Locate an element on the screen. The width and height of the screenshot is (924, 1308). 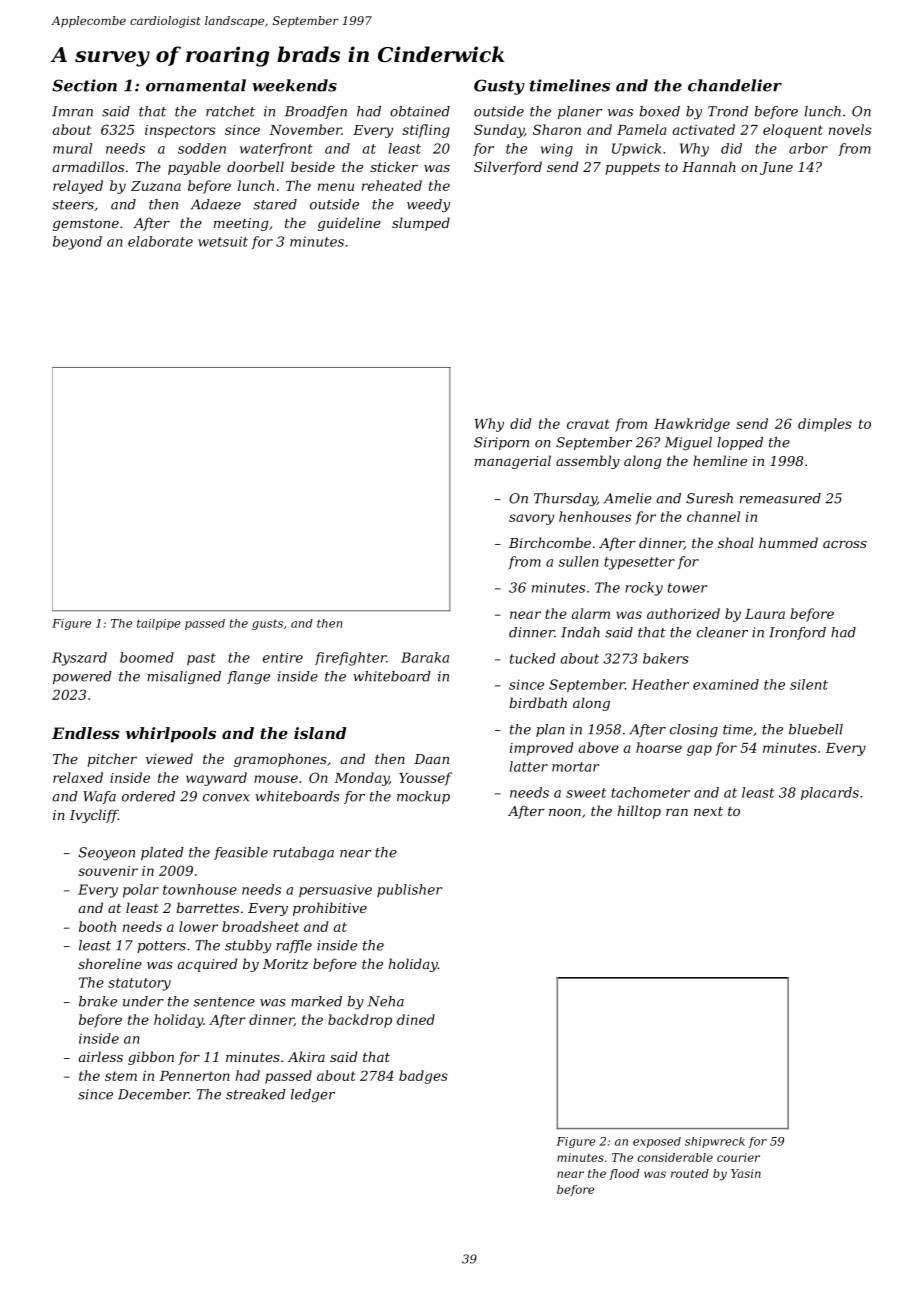
stem is located at coordinates (121, 1076).
